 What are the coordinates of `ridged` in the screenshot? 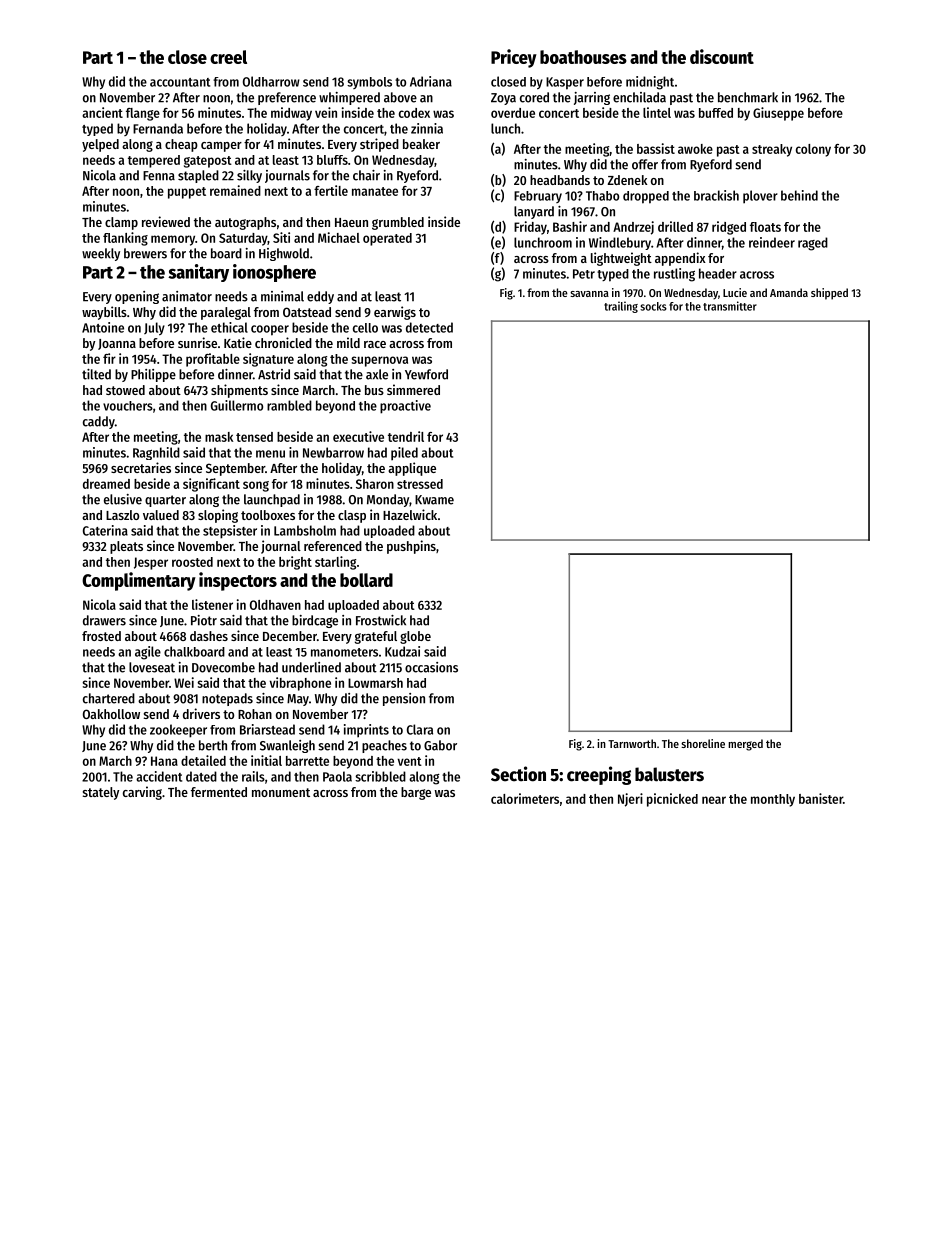 It's located at (729, 228).
